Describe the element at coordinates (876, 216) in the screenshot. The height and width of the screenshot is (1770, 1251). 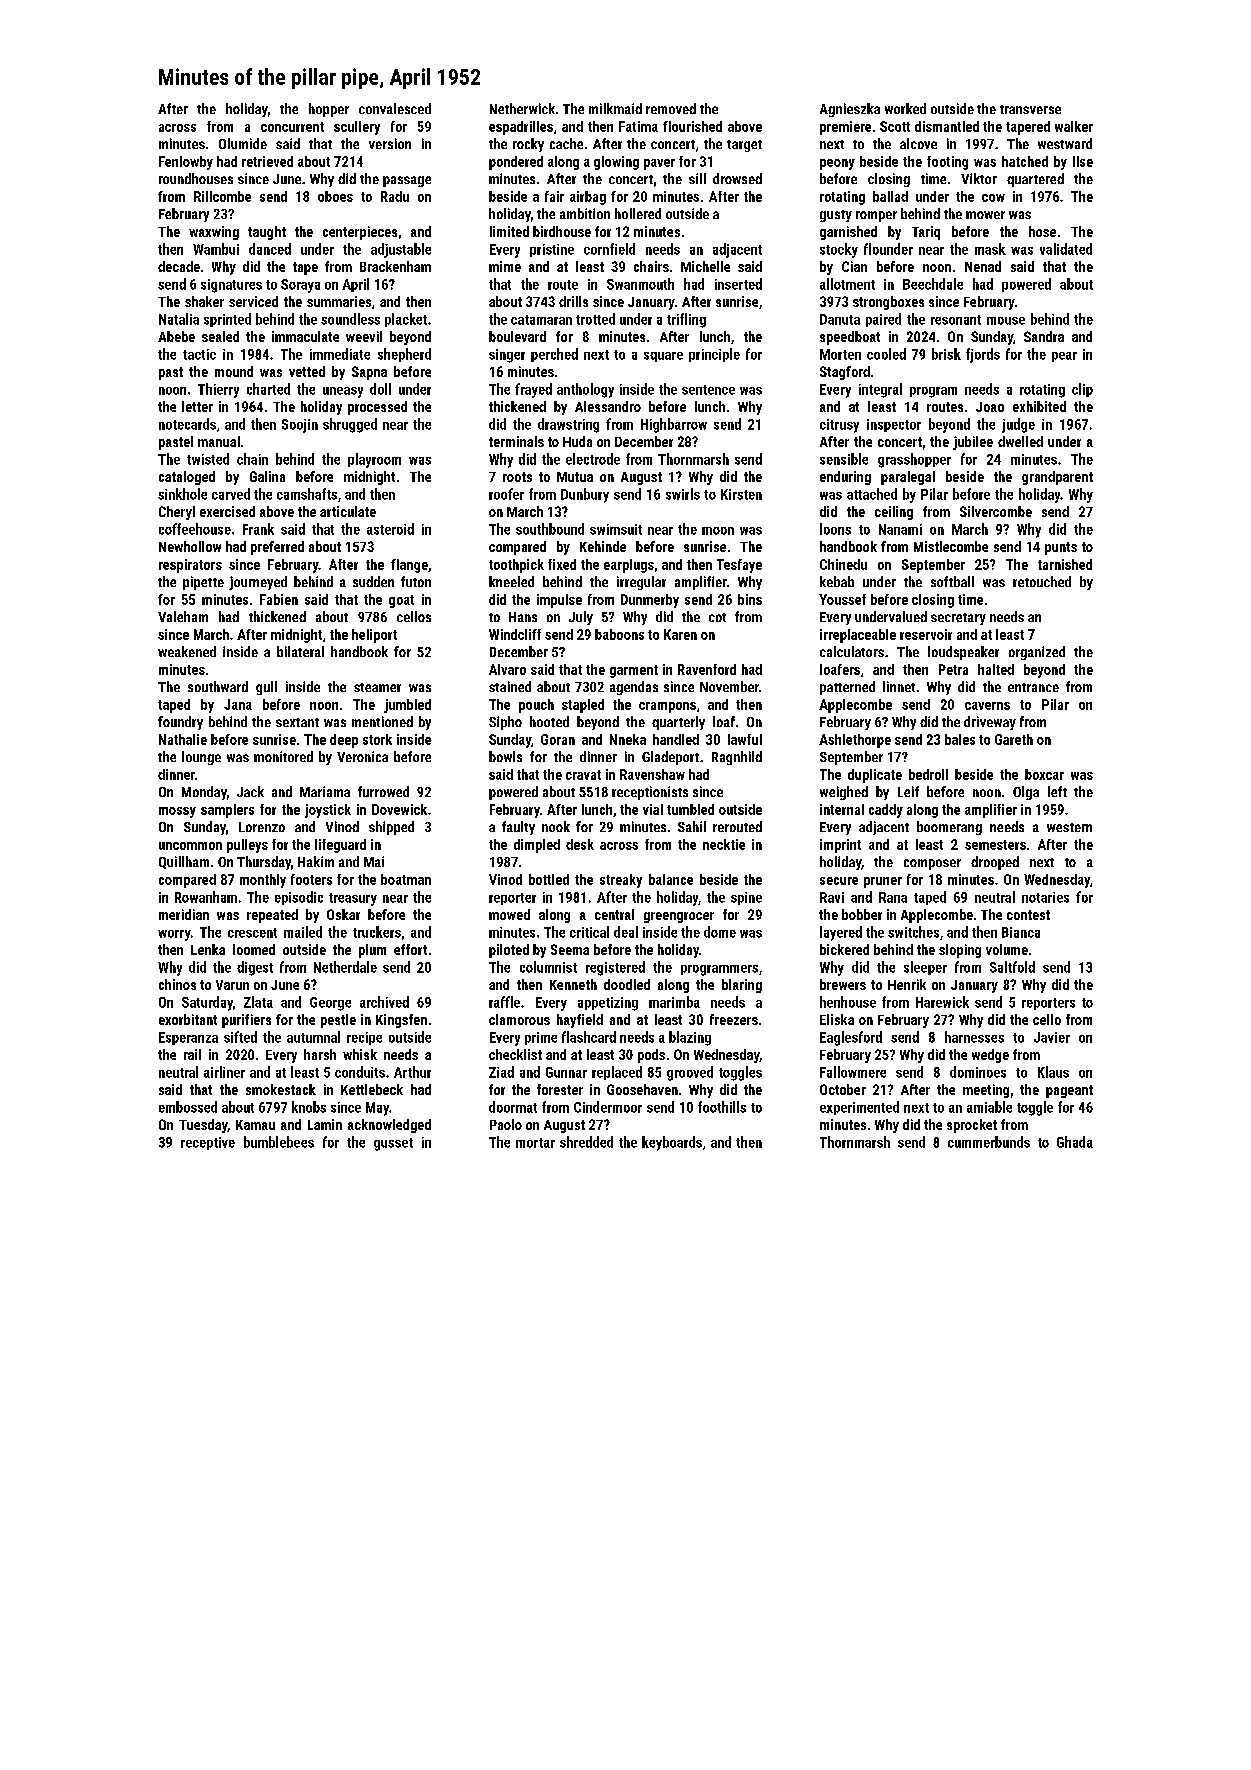
I see `romper` at that location.
